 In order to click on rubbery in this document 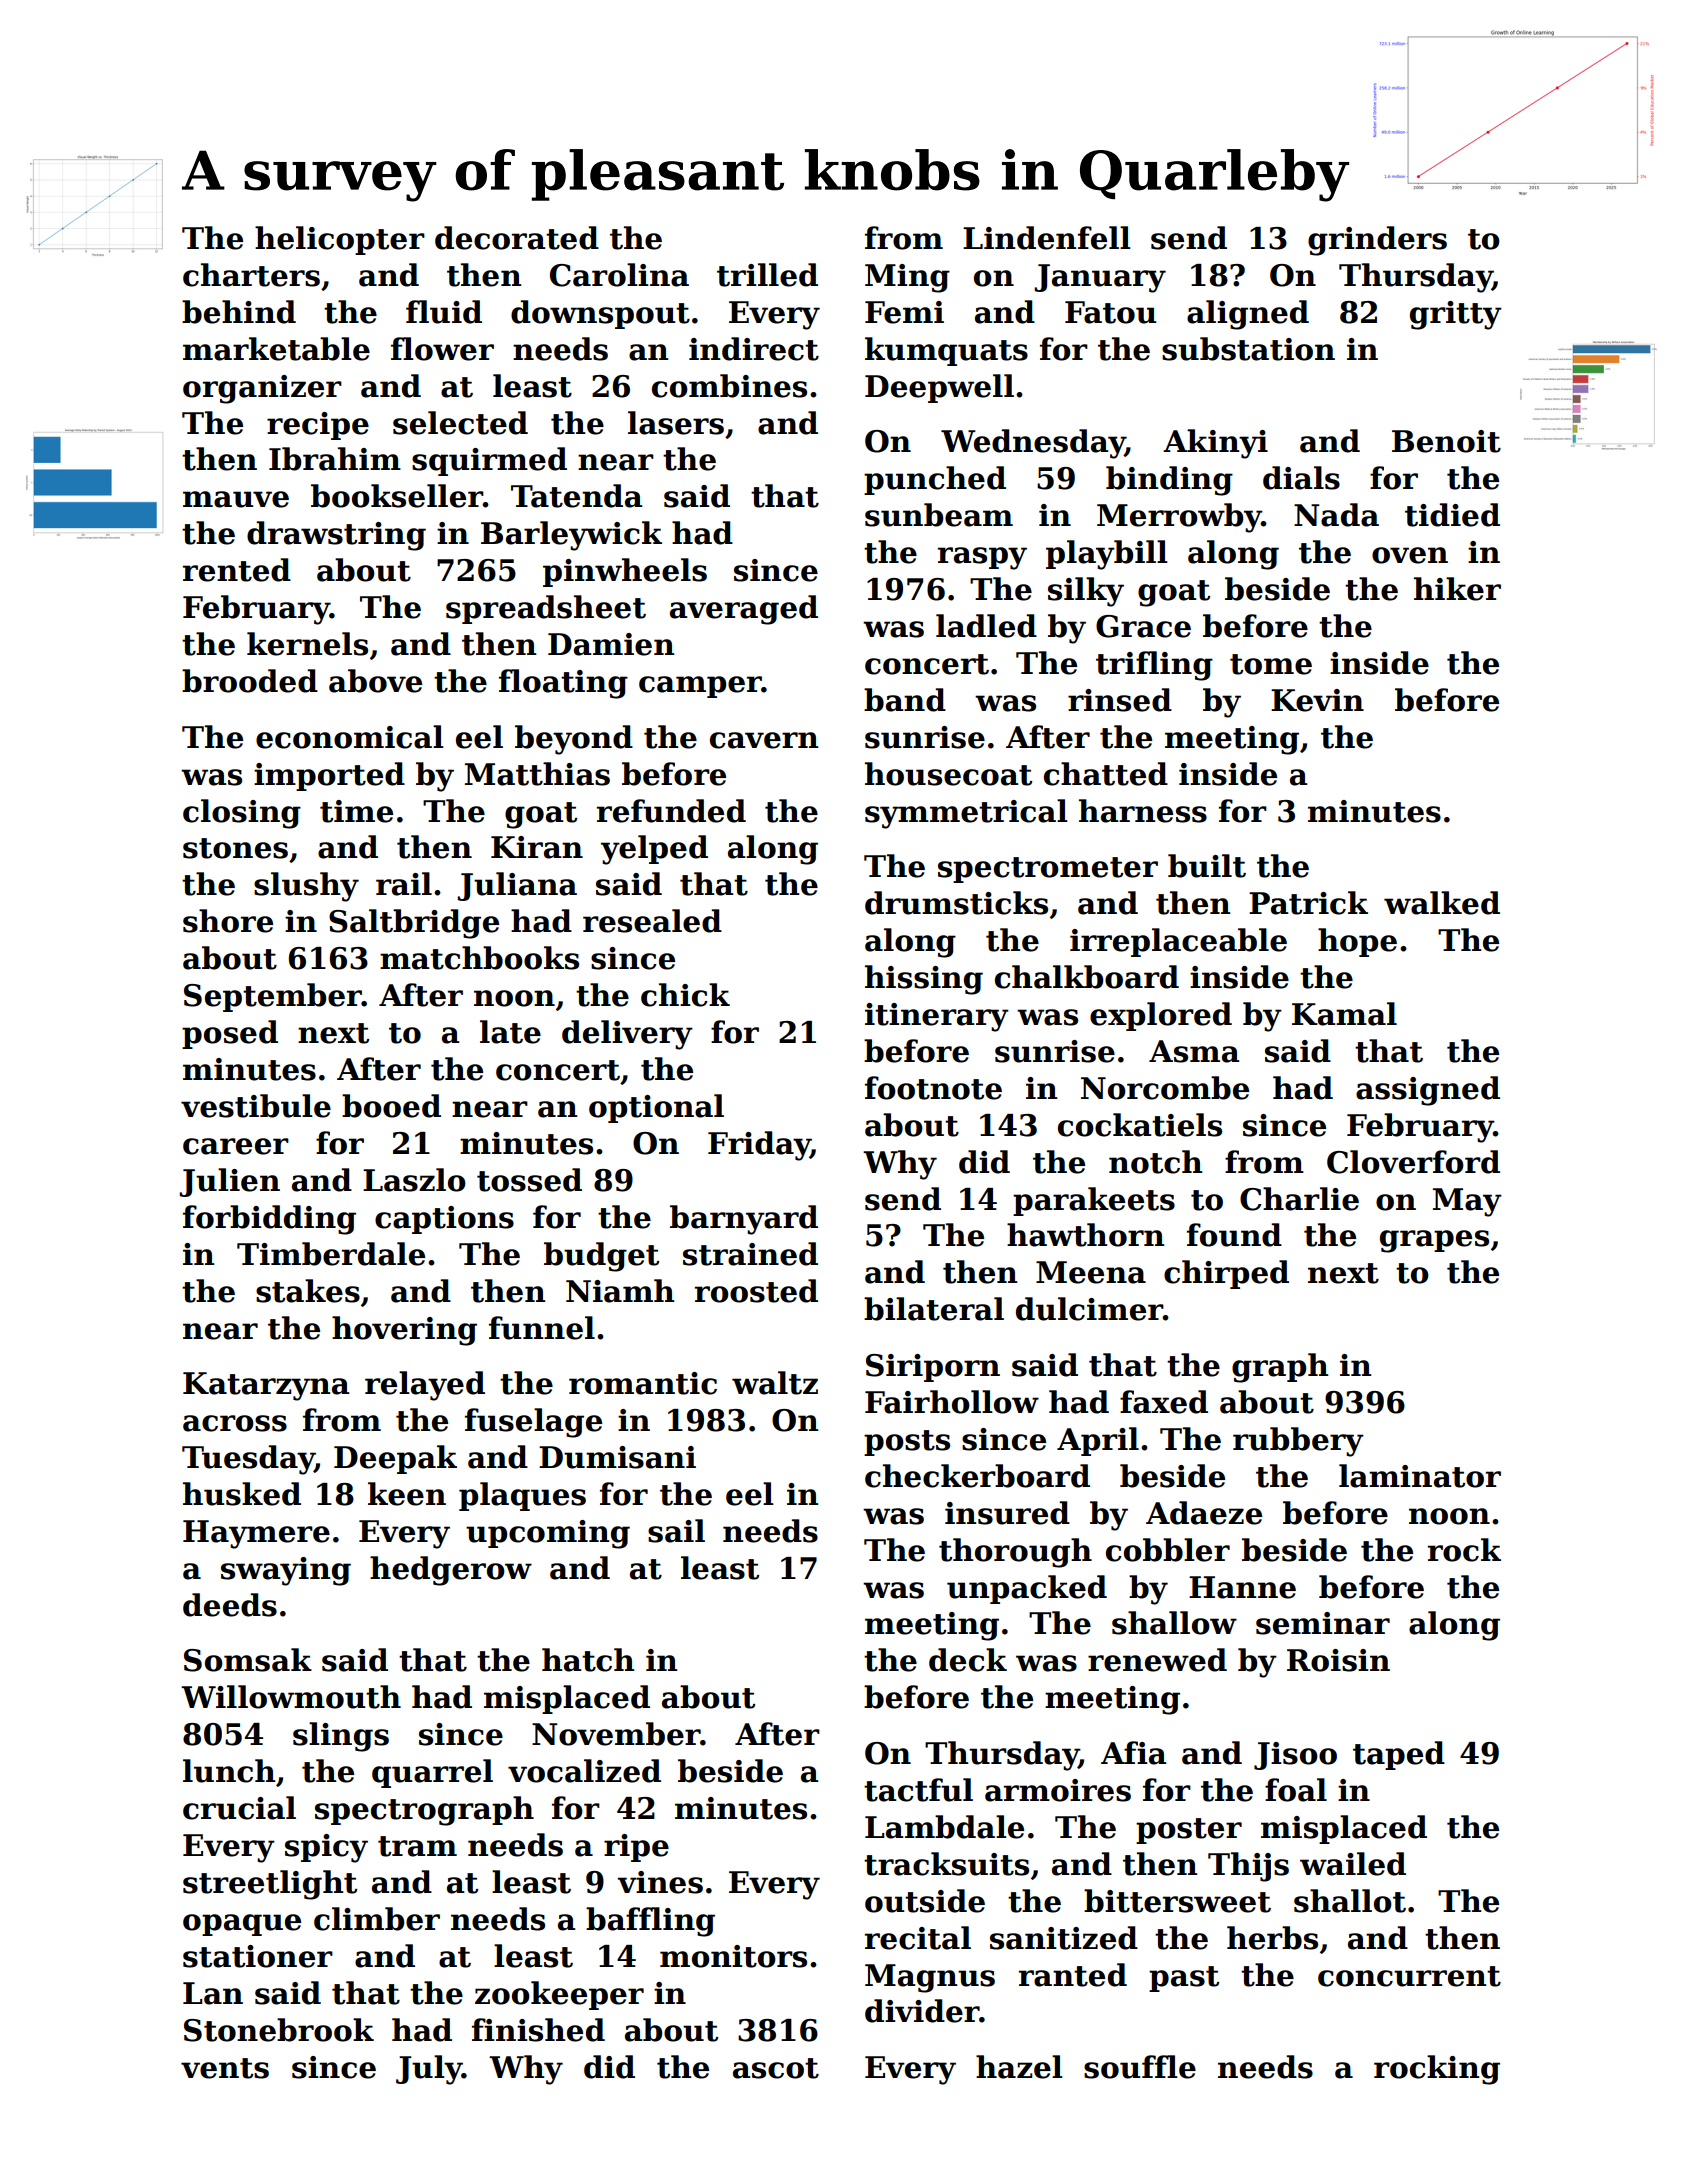, I will do `click(1298, 1442)`.
